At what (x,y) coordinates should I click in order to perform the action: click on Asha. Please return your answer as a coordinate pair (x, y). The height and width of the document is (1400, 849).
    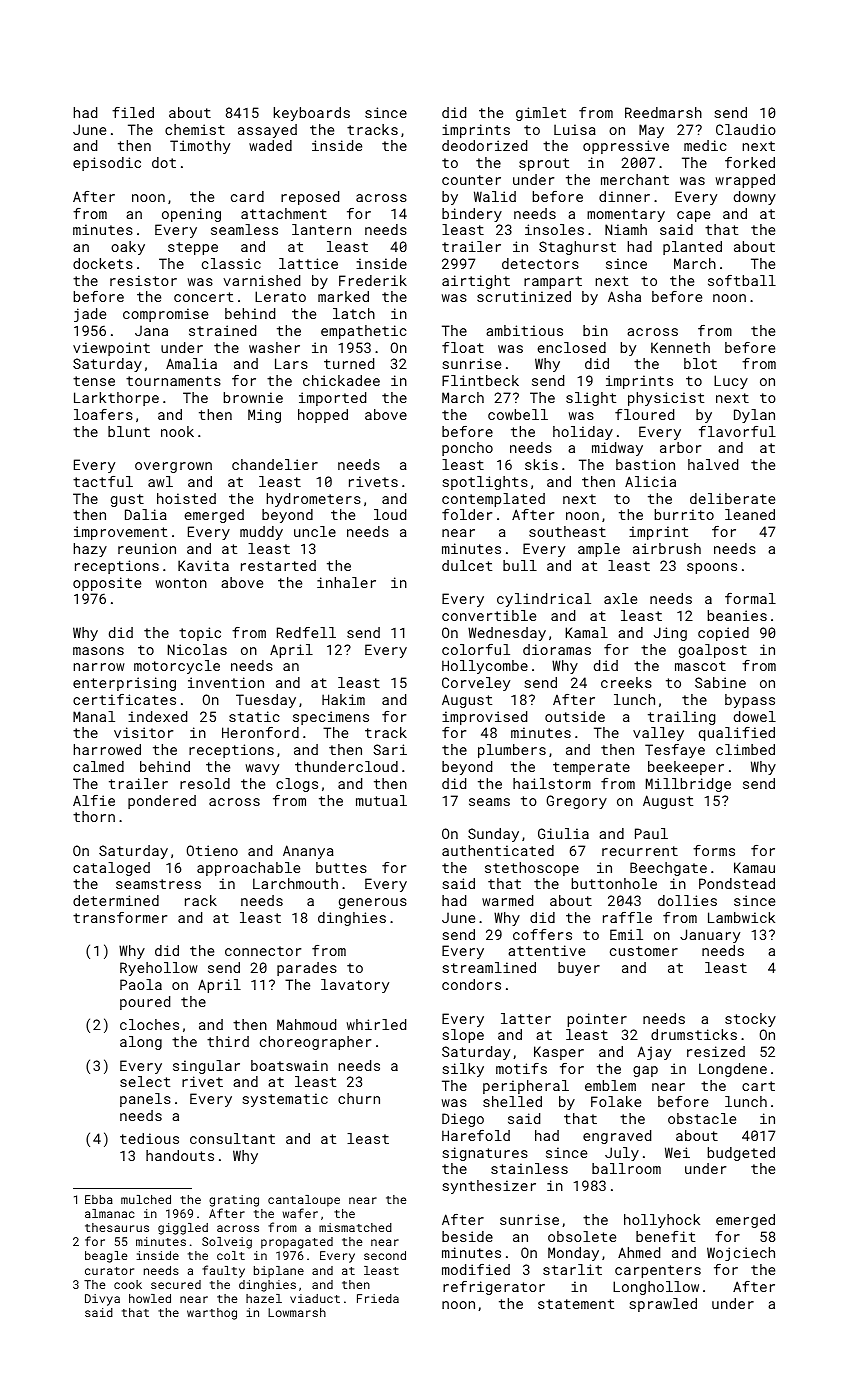
    Looking at the image, I should click on (624, 296).
